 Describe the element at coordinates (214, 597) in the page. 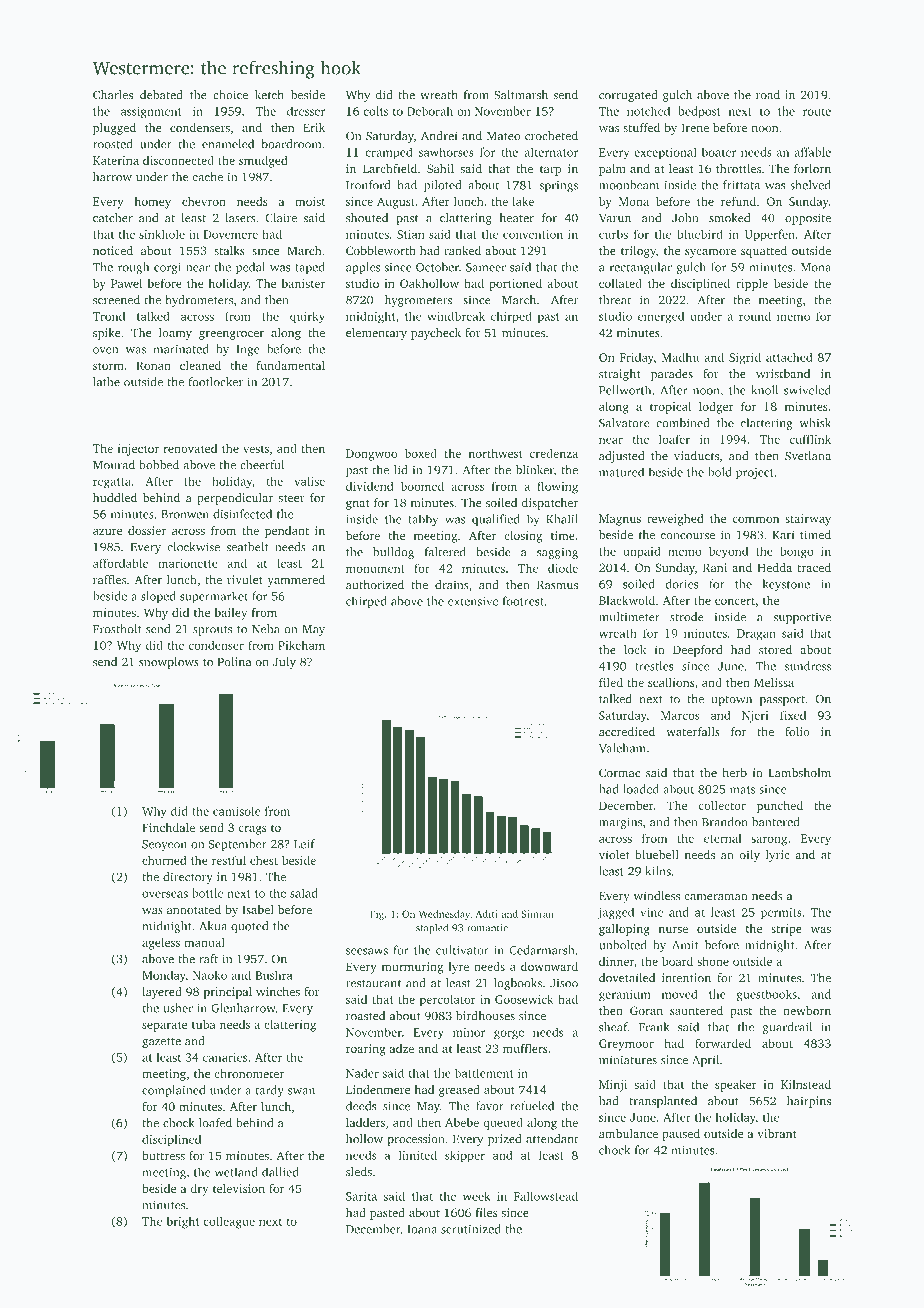

I see `supermarket` at that location.
